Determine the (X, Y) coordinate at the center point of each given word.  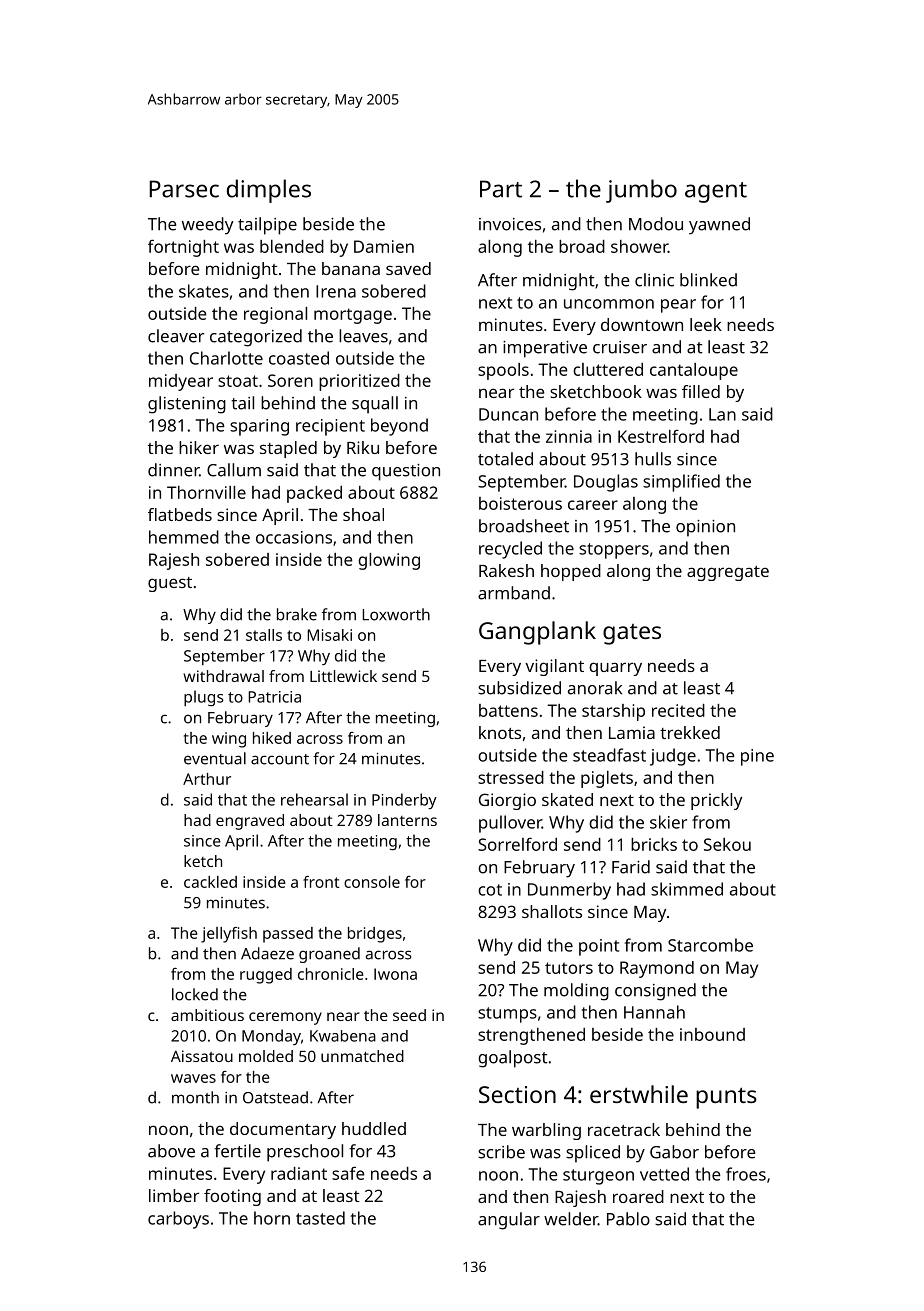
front (321, 882)
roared (638, 1196)
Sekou (727, 844)
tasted (320, 1218)
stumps (507, 1015)
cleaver (176, 336)
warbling (546, 1131)
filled (701, 391)
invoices (510, 224)
